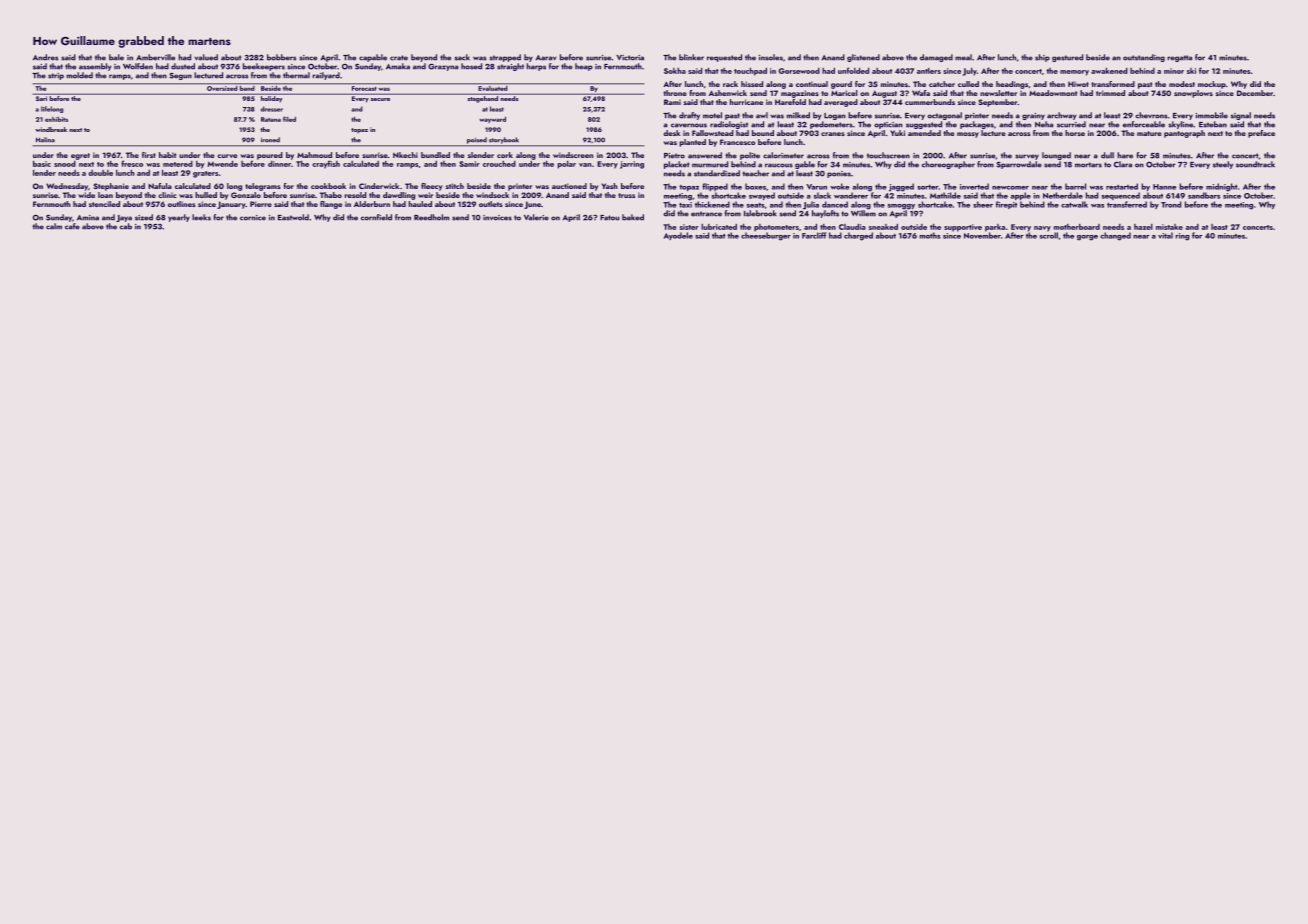  Describe the element at coordinates (1184, 134) in the image. I see `pantograph` at that location.
